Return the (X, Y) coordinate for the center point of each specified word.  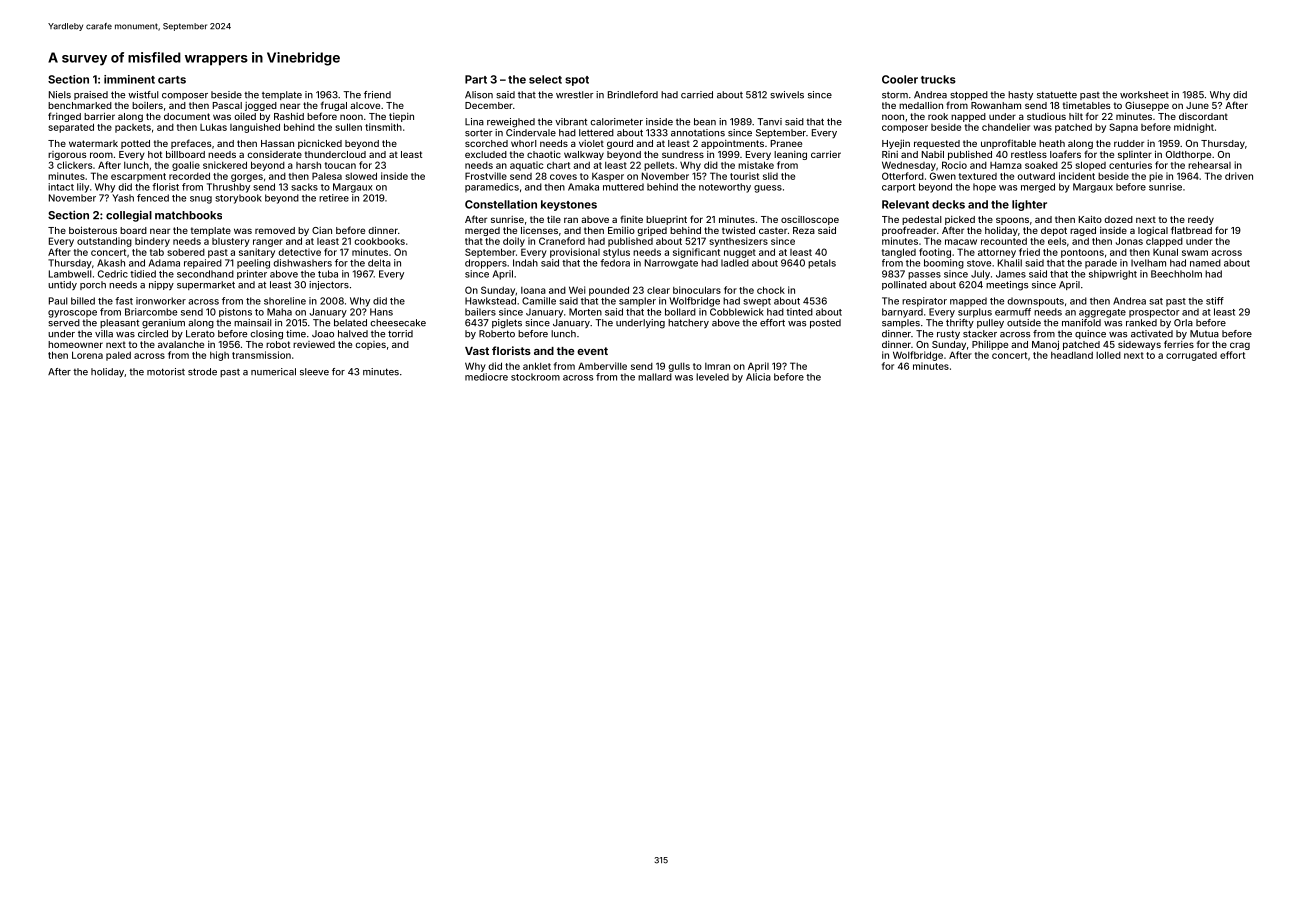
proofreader (909, 231)
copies (370, 345)
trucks (938, 79)
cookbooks (379, 241)
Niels (60, 95)
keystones (569, 205)
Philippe (990, 345)
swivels (787, 95)
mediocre (486, 377)
